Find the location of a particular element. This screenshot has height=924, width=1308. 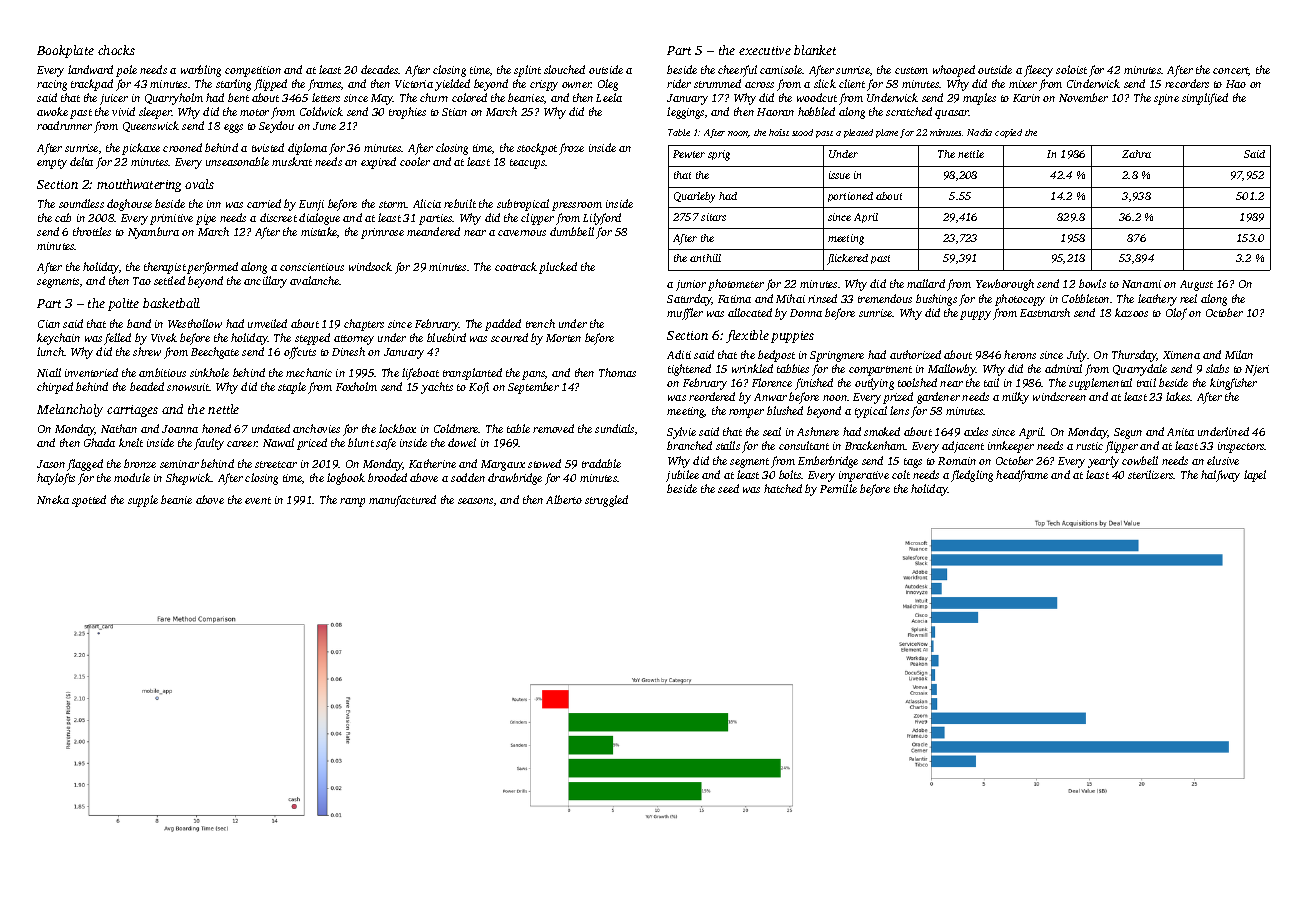

executive is located at coordinates (765, 50).
